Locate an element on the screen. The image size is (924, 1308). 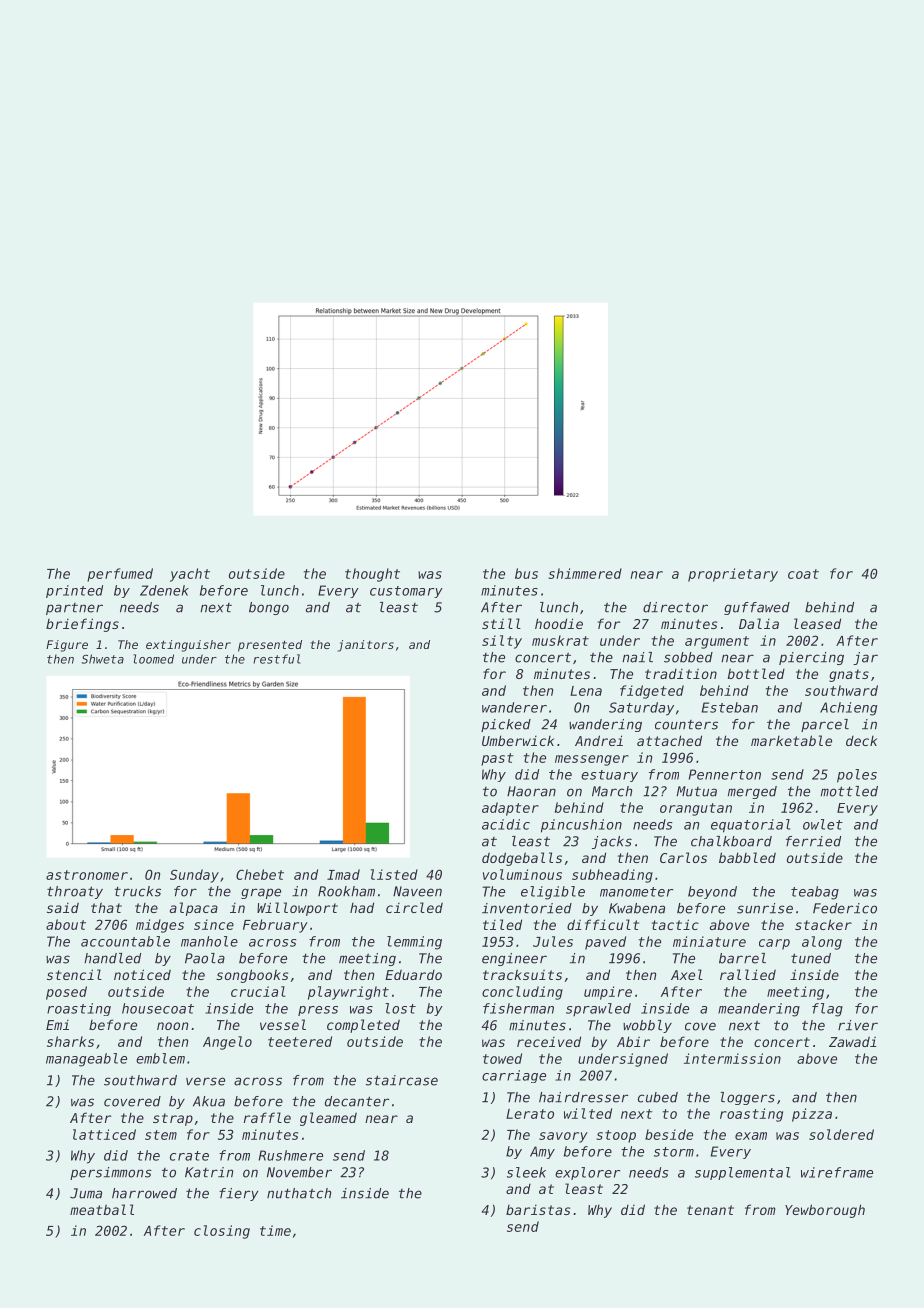
bus is located at coordinates (526, 573).
